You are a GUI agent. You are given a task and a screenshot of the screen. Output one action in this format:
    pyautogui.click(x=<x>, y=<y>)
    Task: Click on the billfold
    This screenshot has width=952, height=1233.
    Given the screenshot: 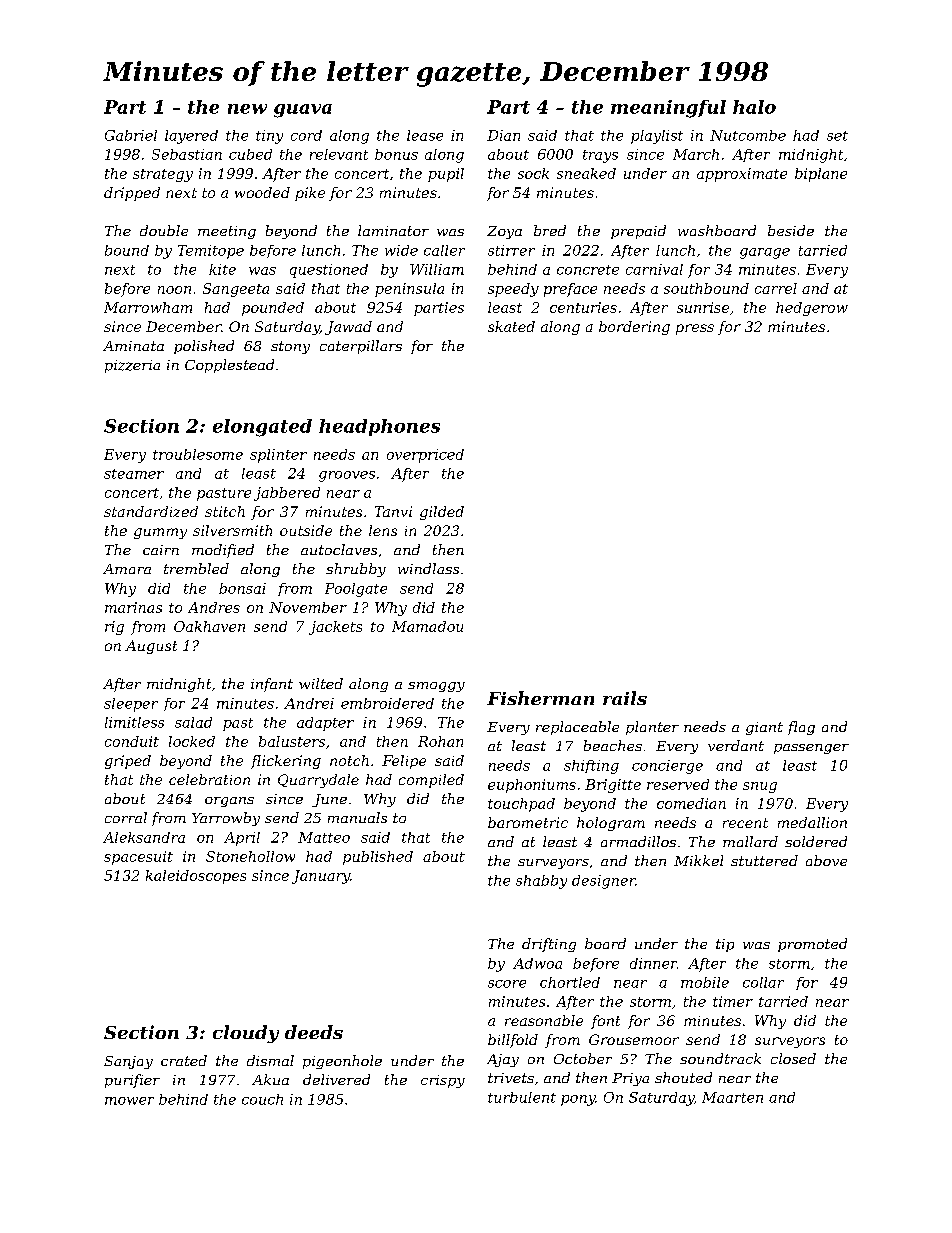 What is the action you would take?
    pyautogui.click(x=513, y=1041)
